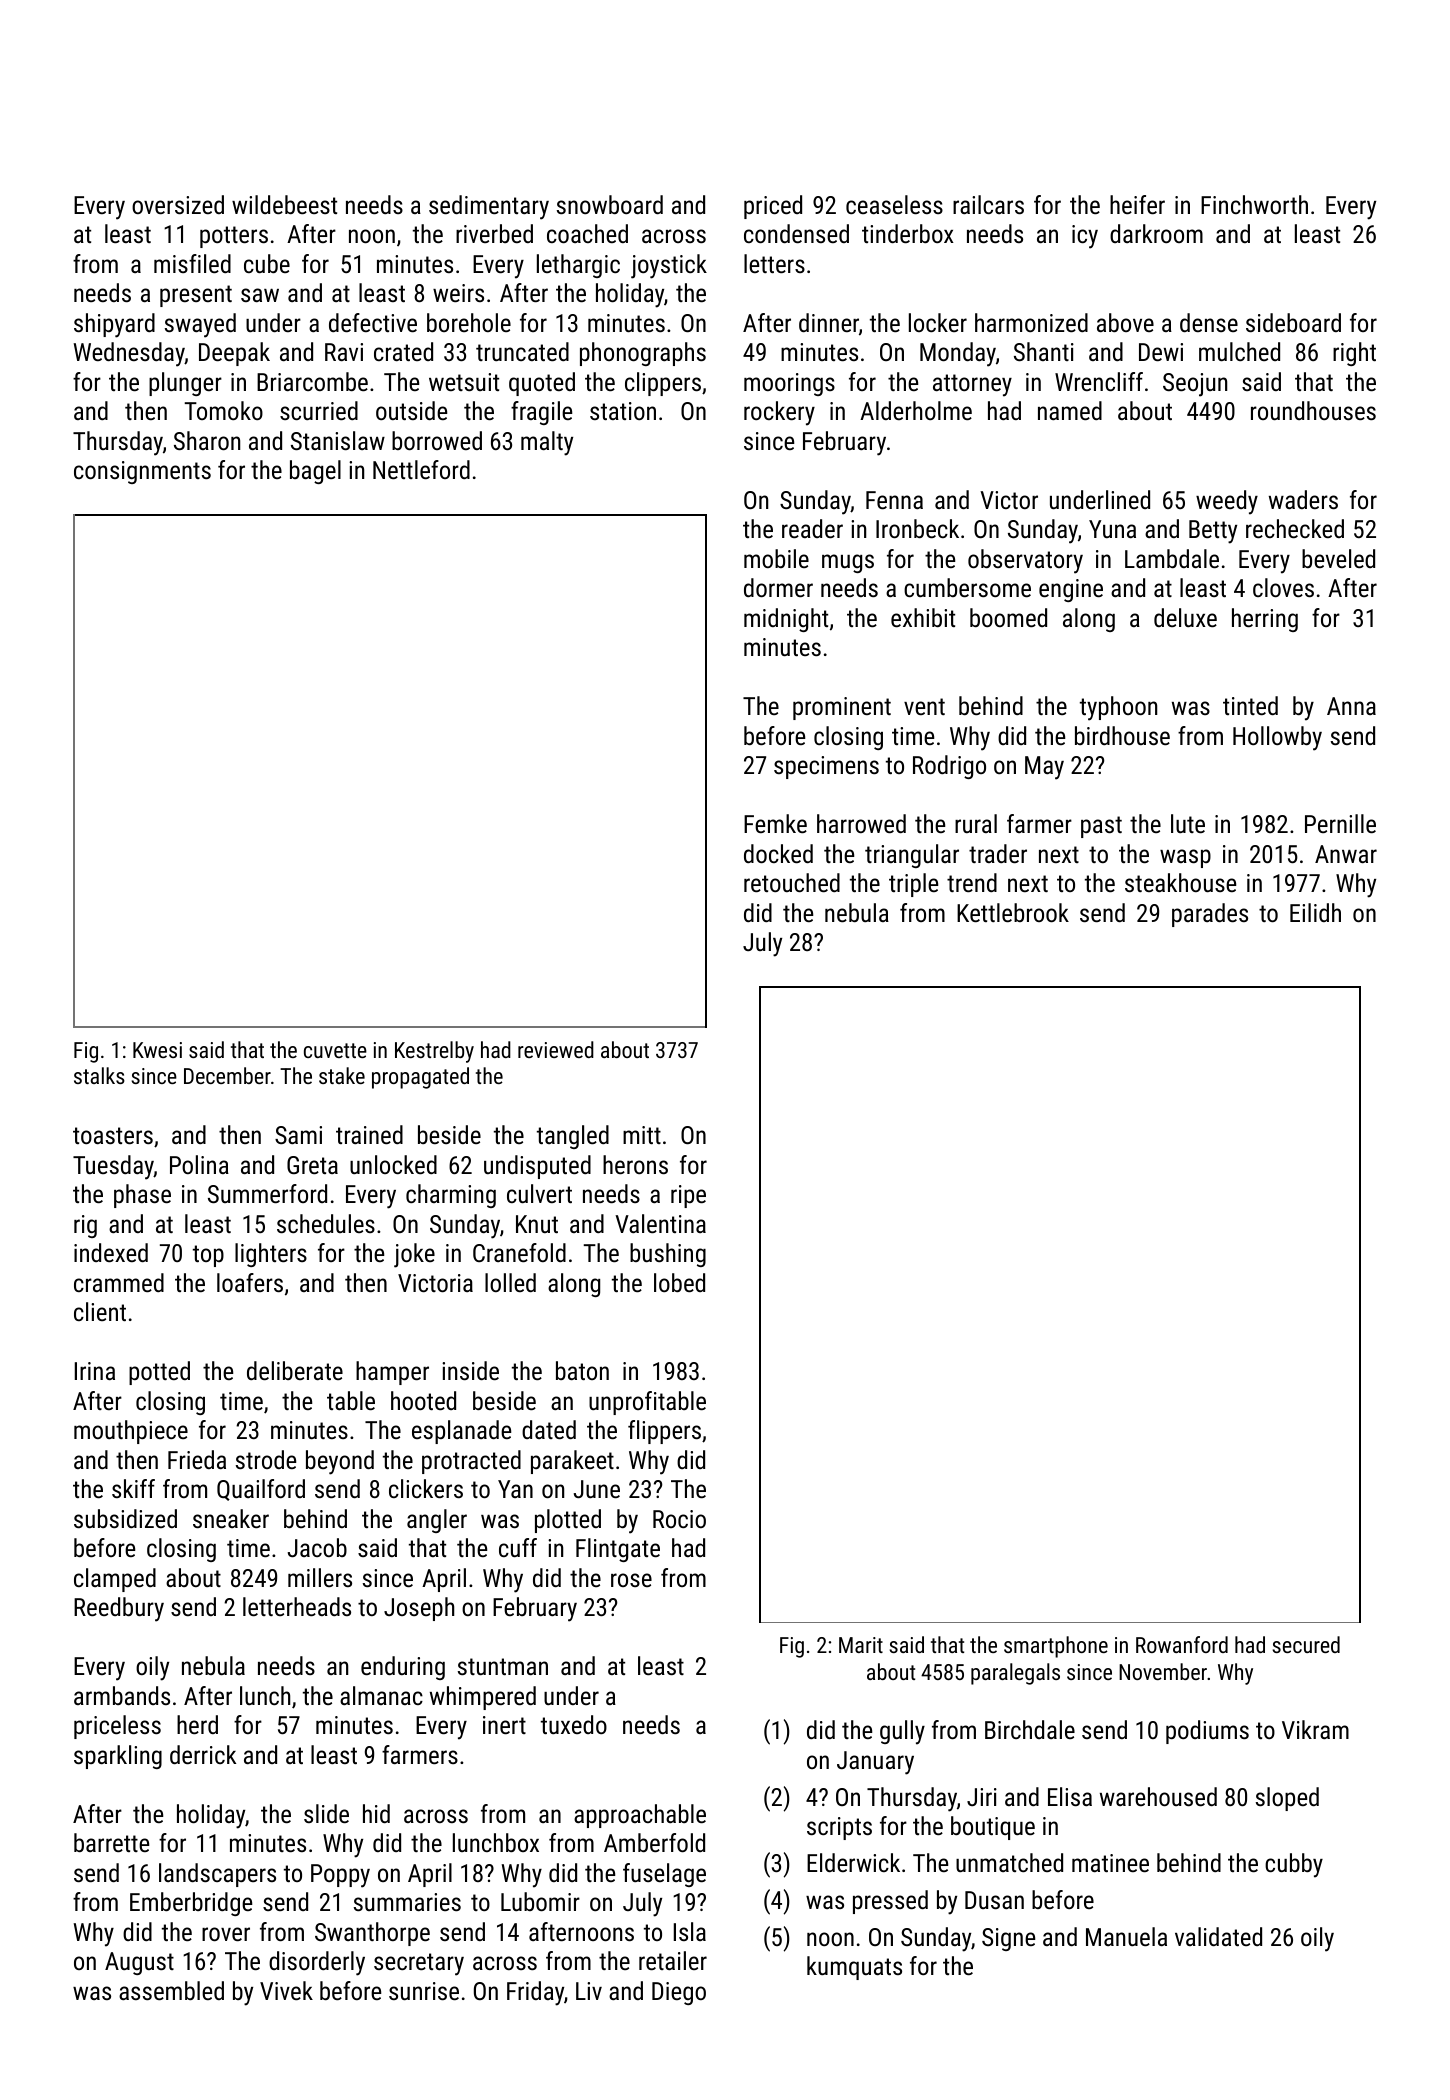 This document has height=2100, width=1450. Describe the element at coordinates (111, 1252) in the document. I see `indexed` at that location.
